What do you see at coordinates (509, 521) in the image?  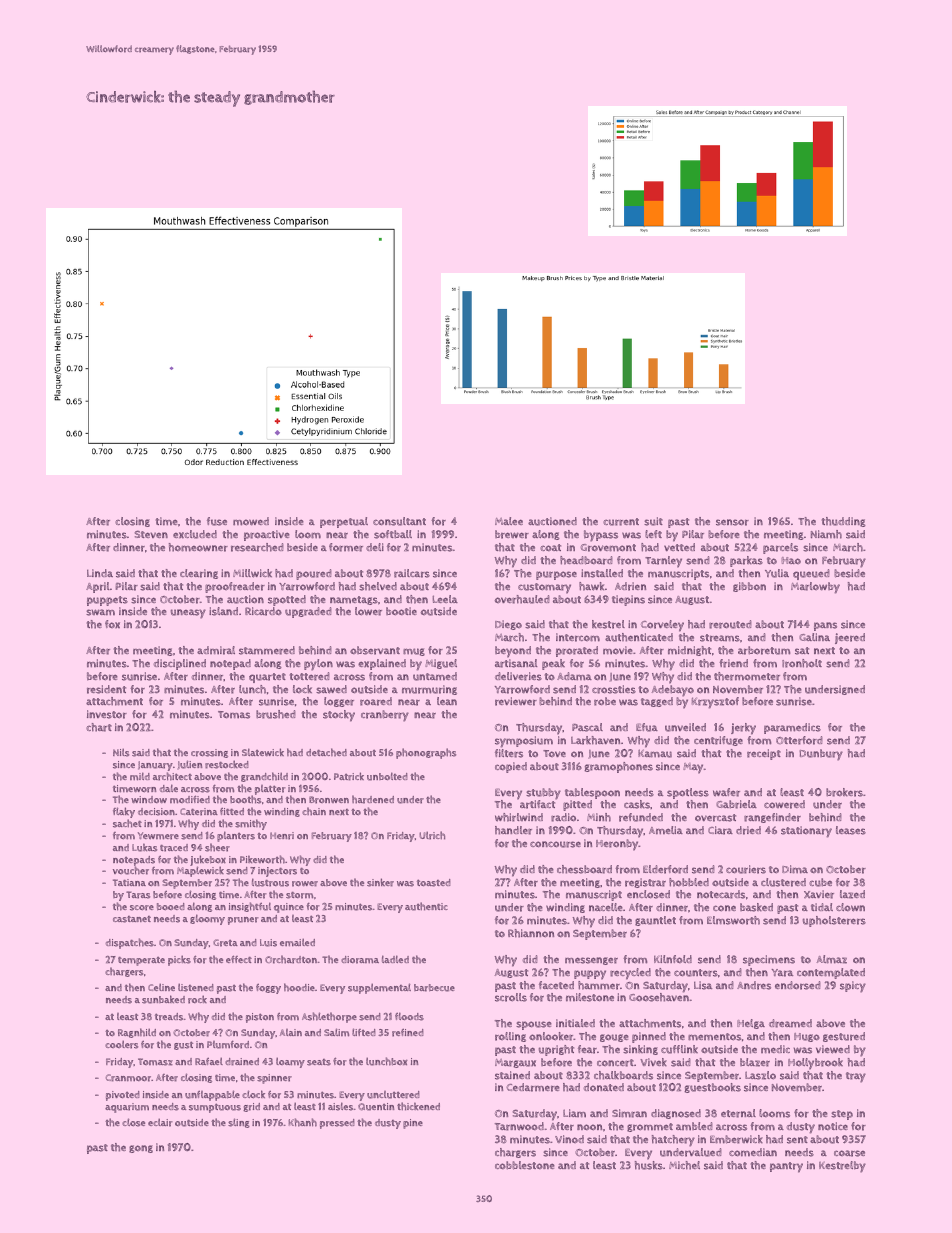 I see `Malee` at bounding box center [509, 521].
